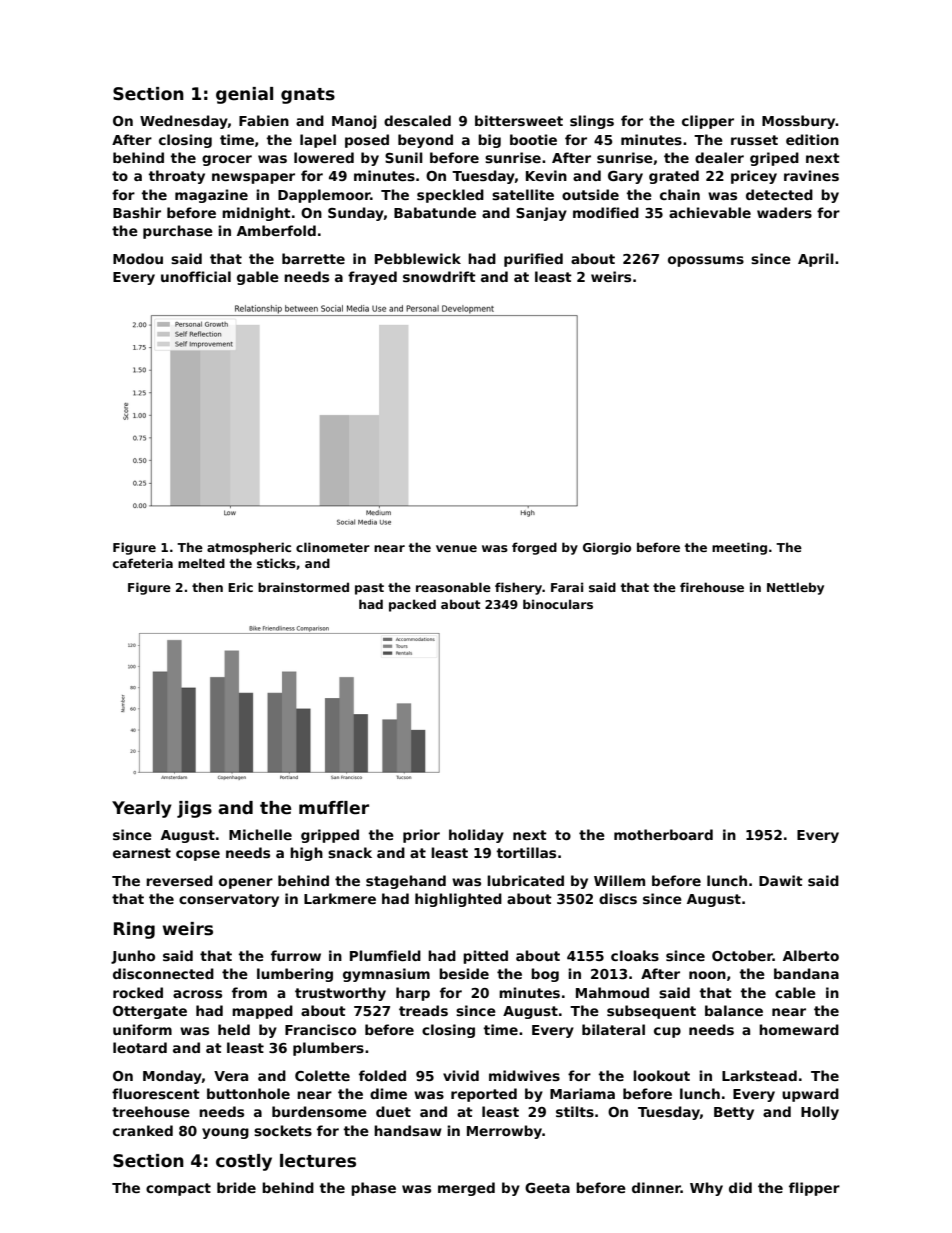 The height and width of the screenshot is (1233, 952). Describe the element at coordinates (774, 159) in the screenshot. I see `griped` at that location.
